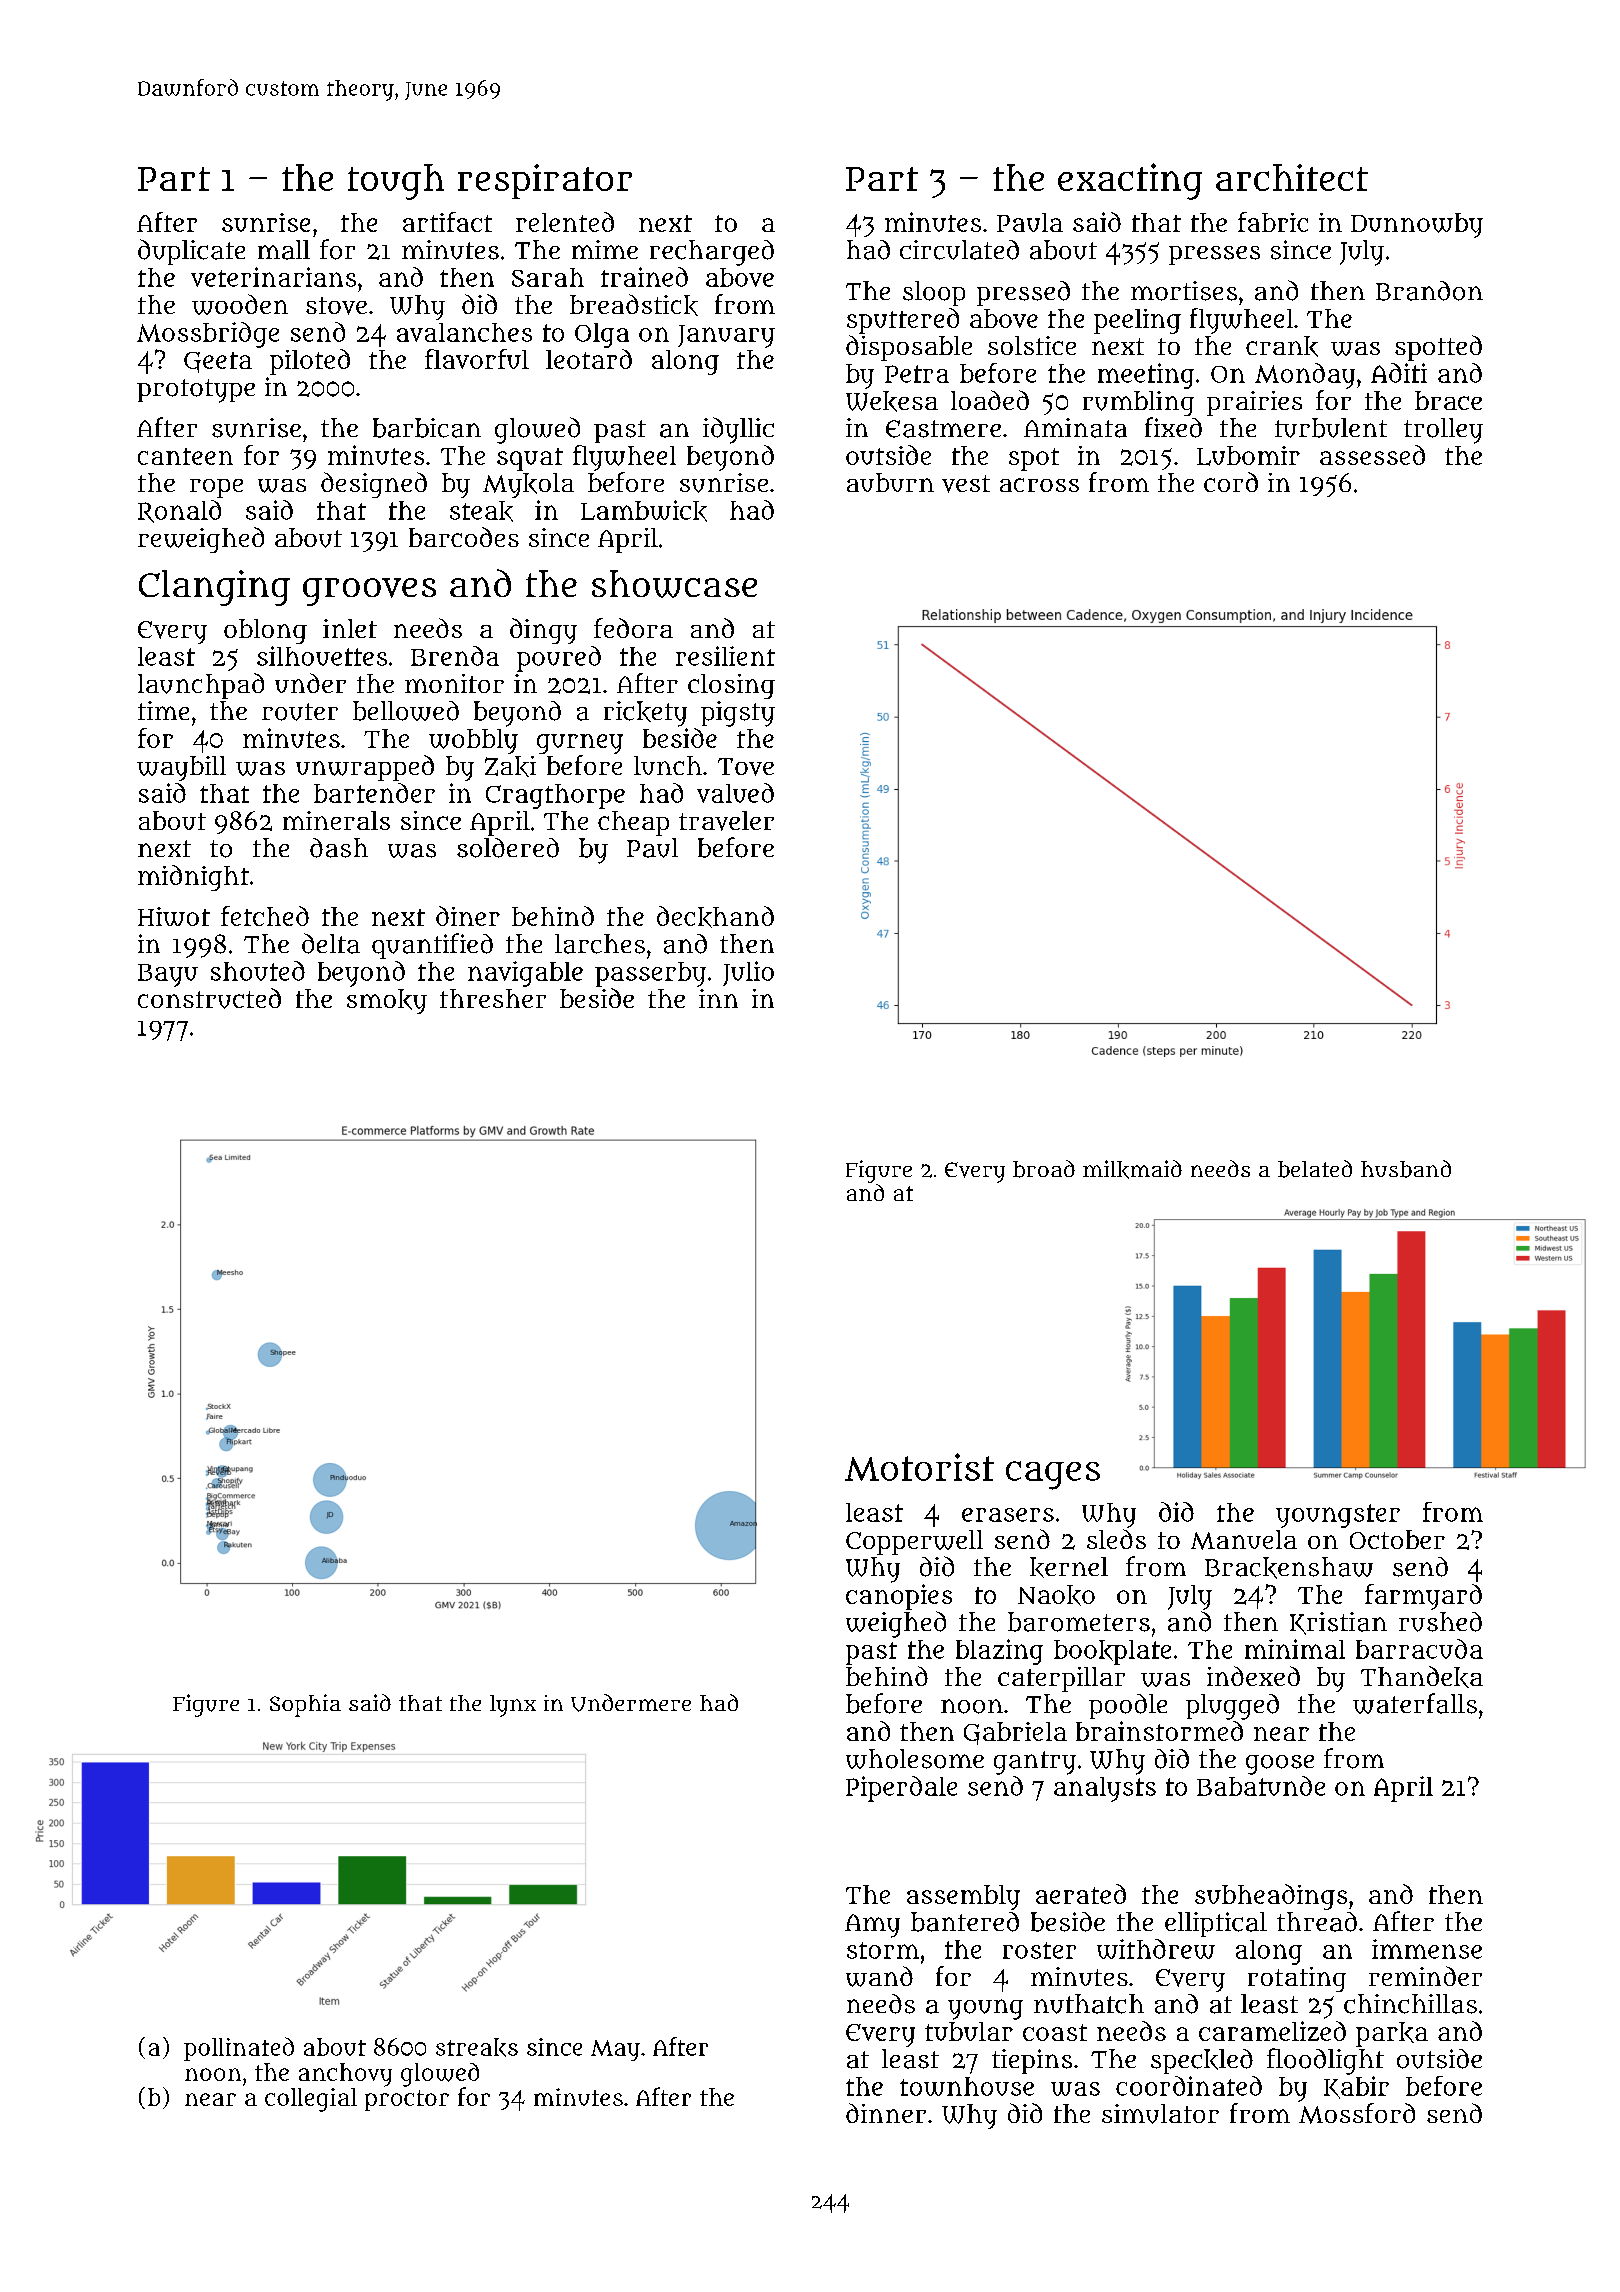 The height and width of the screenshot is (2292, 1620). I want to click on constructed, so click(209, 998).
